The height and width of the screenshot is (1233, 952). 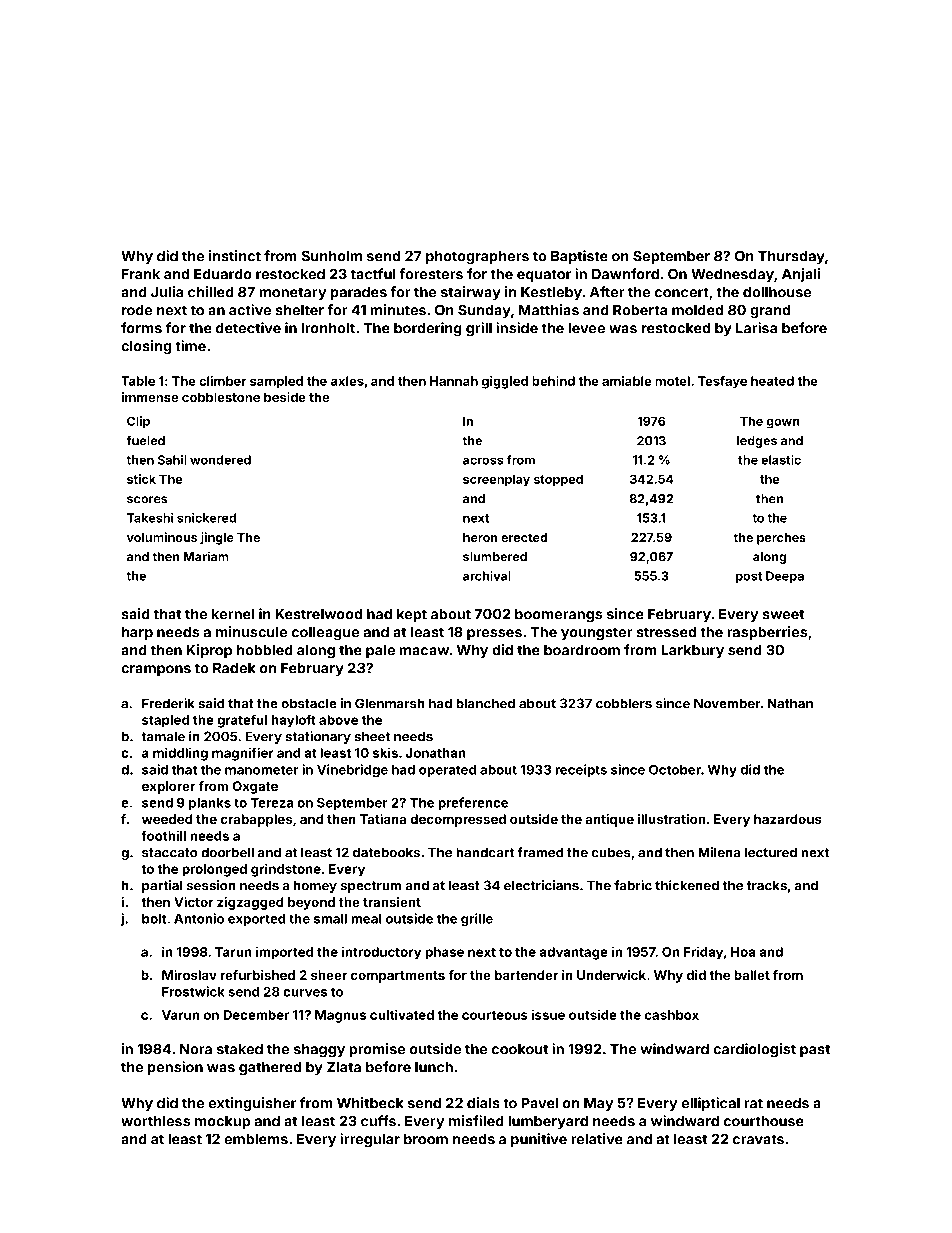 I want to click on Nora, so click(x=196, y=1049).
